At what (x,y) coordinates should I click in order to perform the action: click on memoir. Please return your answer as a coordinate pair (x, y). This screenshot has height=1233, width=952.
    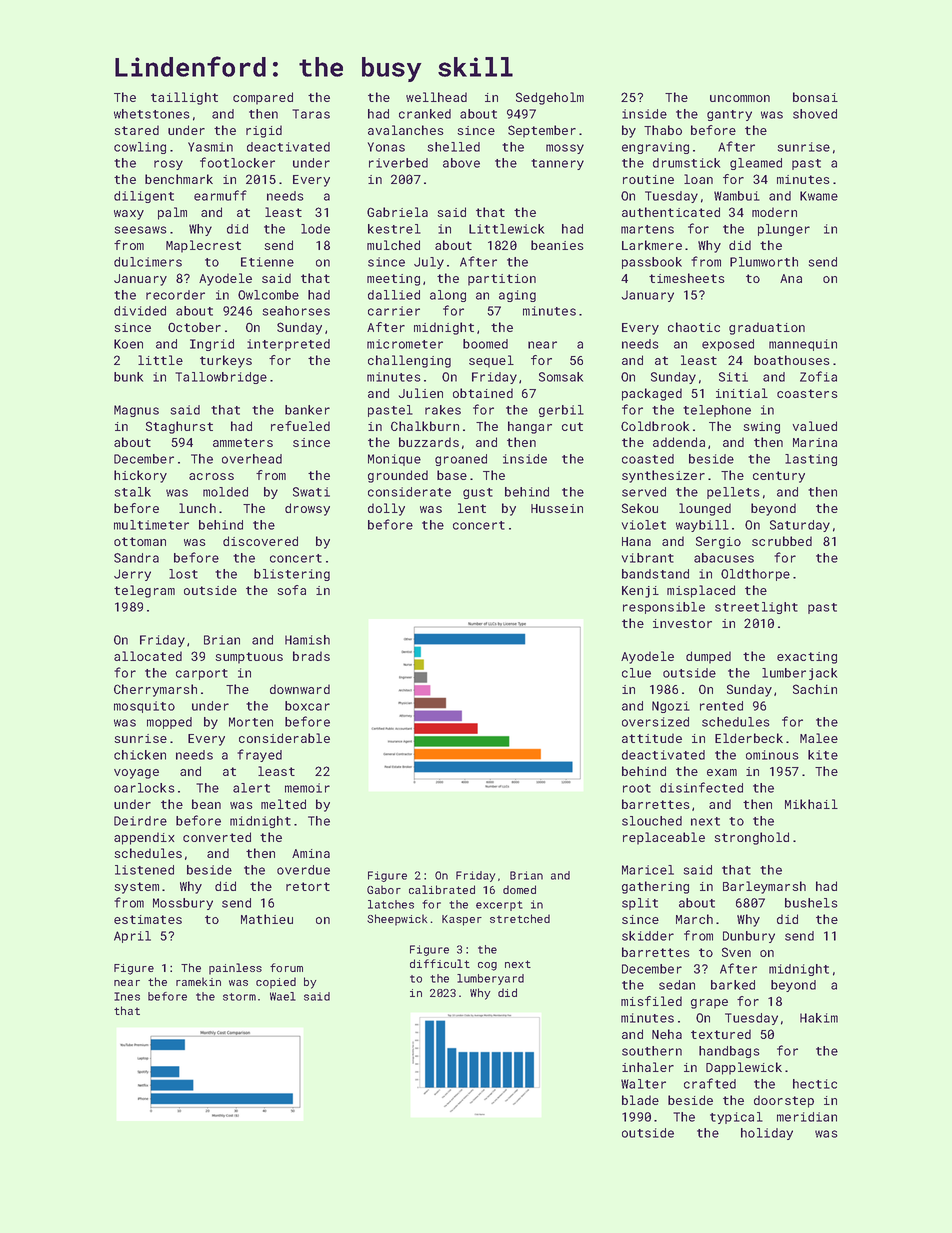
    Looking at the image, I should click on (307, 788).
